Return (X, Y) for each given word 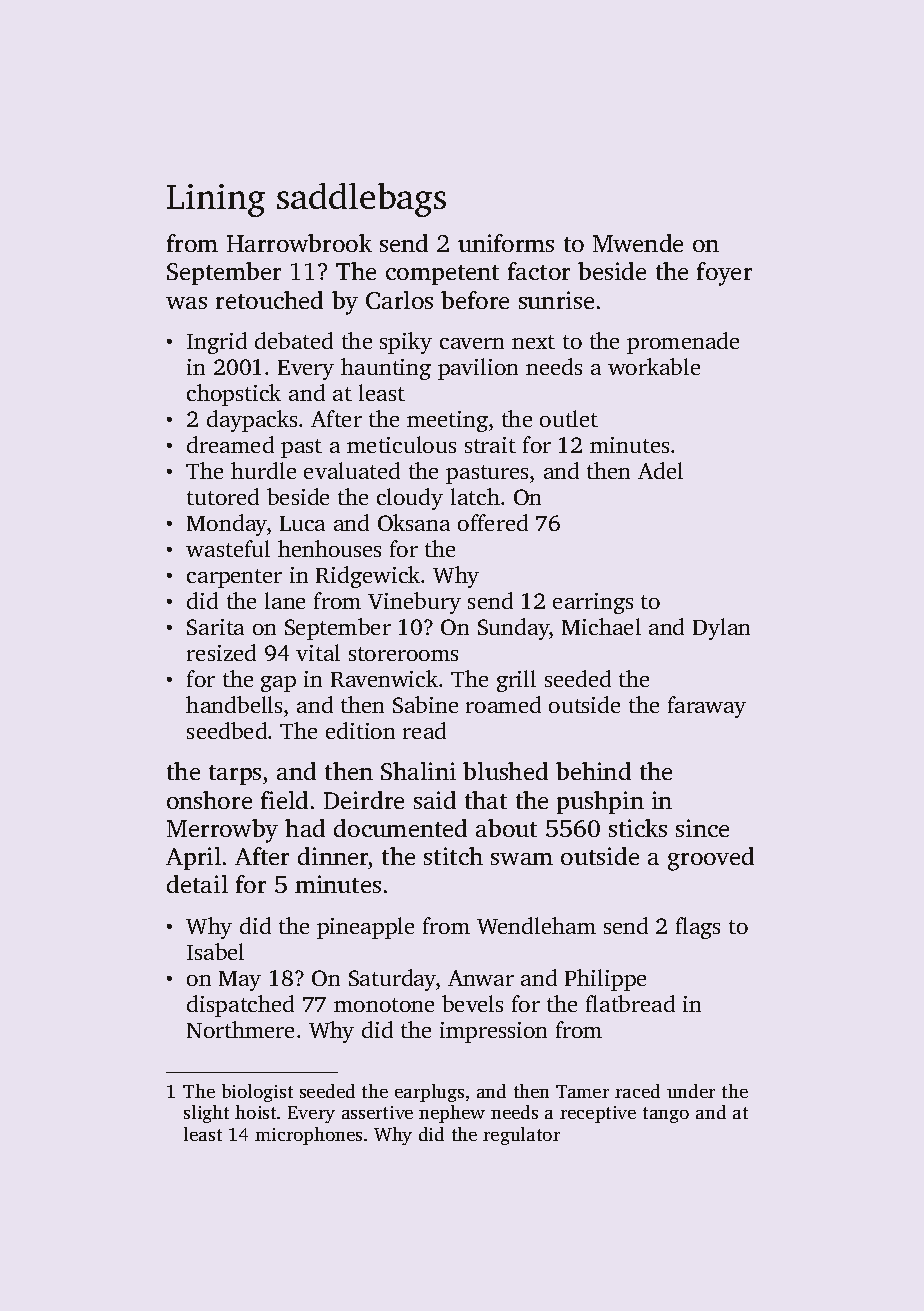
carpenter (234, 578)
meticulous (401, 444)
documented (400, 828)
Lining (216, 200)
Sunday (514, 629)
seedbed (227, 730)
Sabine (425, 704)
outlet (569, 418)
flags (698, 928)
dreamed (230, 444)
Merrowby (222, 831)
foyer (724, 274)
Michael (601, 626)
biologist (257, 1093)
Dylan (721, 629)
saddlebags (361, 200)
